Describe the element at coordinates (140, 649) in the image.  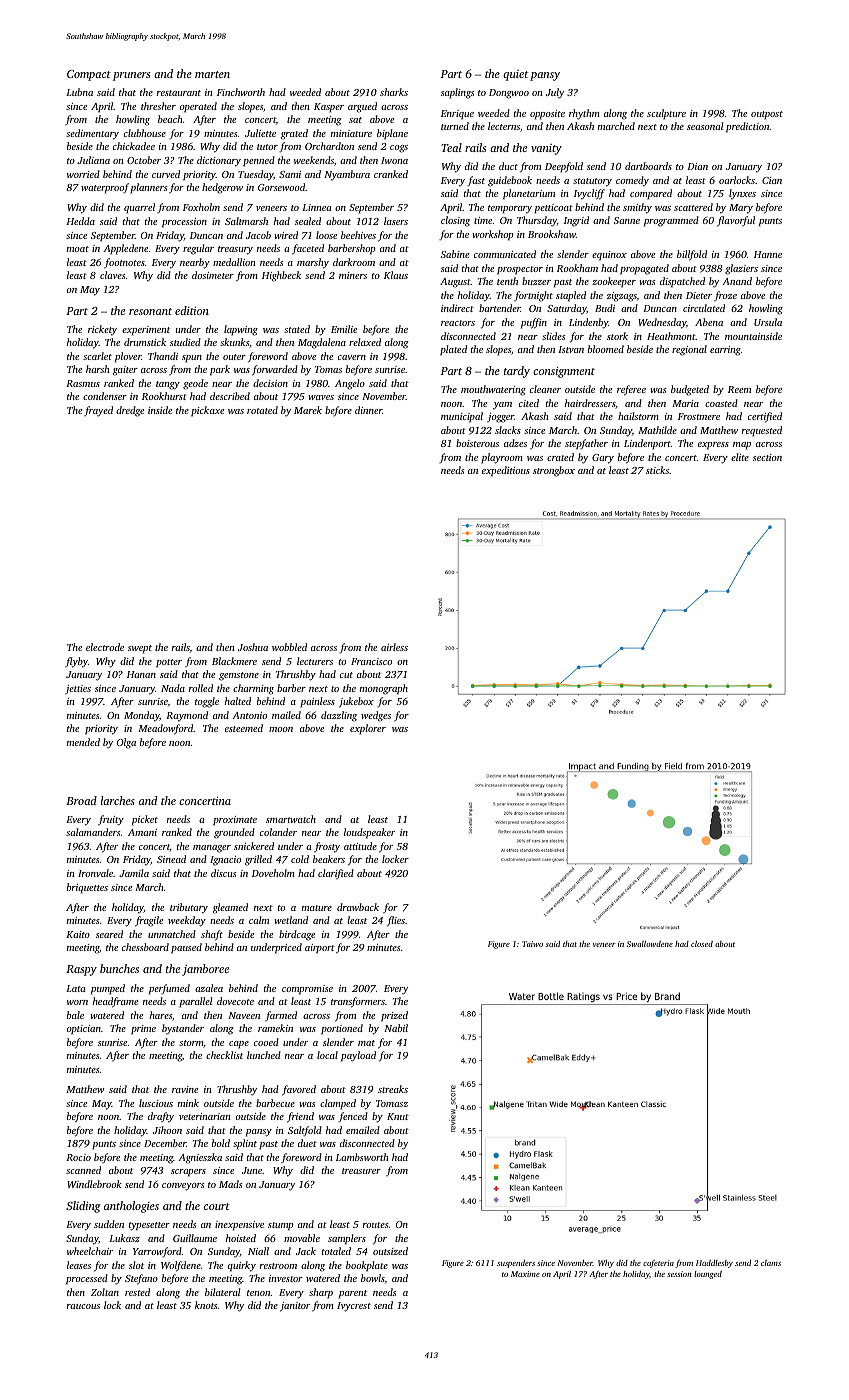
I see `swept` at that location.
